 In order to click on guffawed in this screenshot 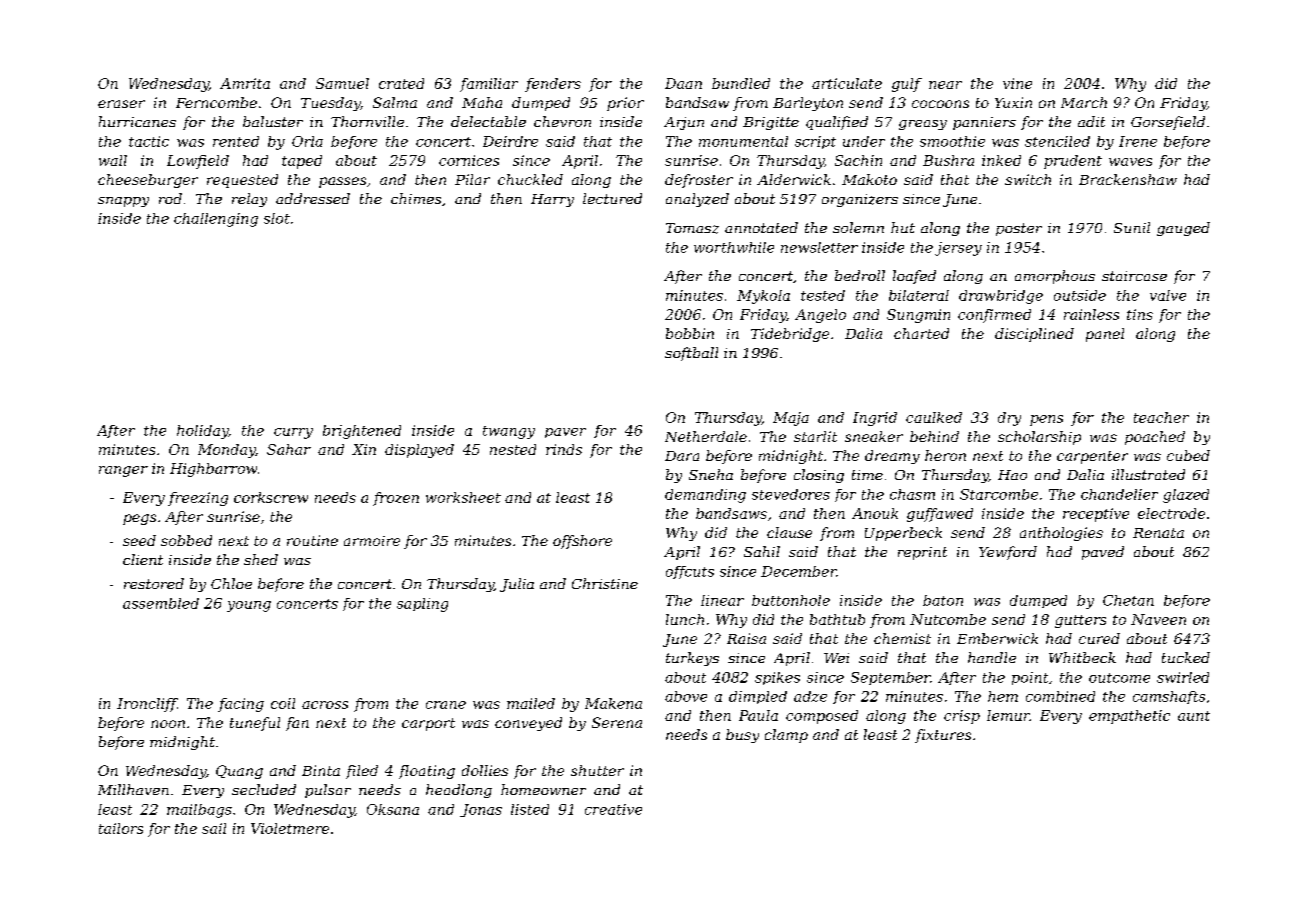, I will do `click(940, 515)`.
